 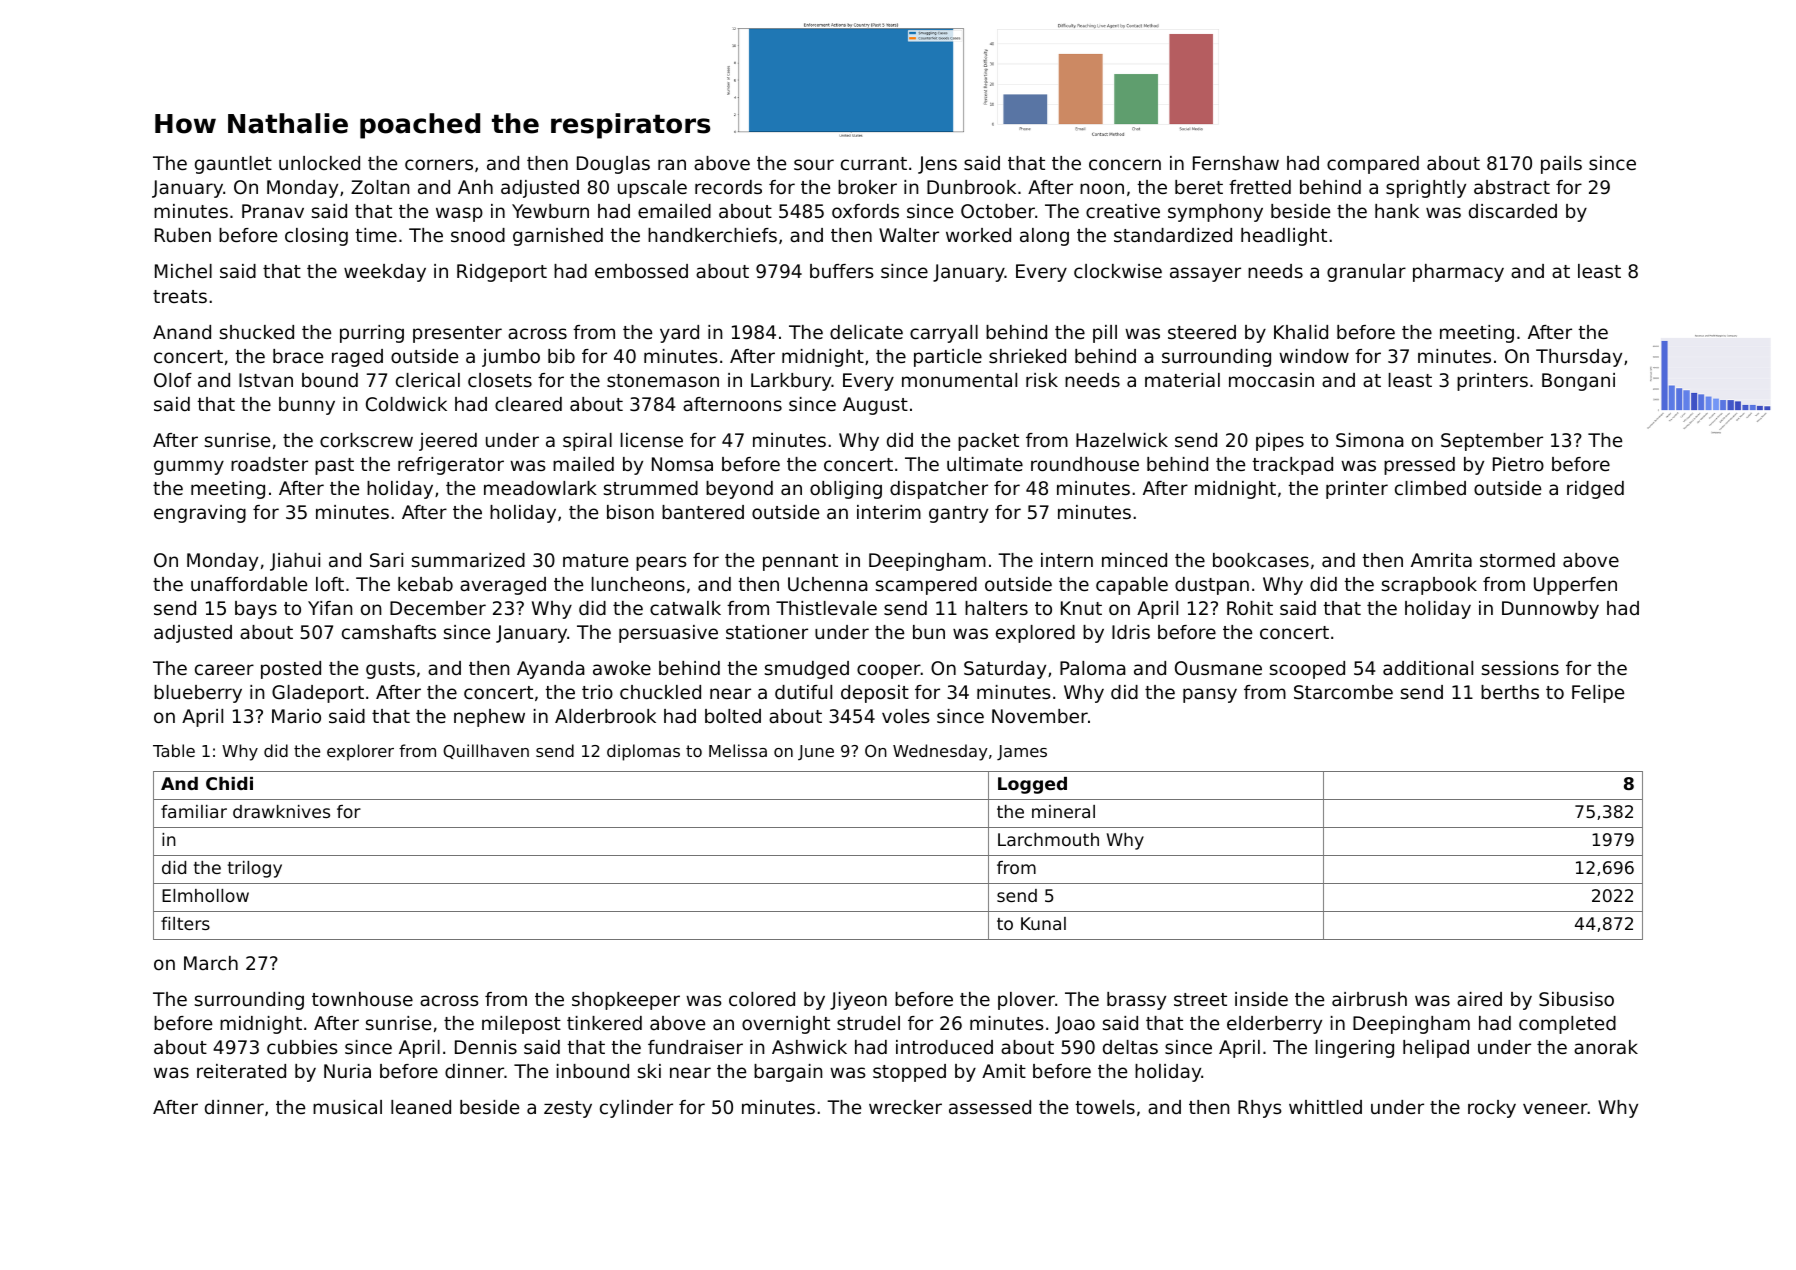 I want to click on Gladeport, so click(x=318, y=694).
